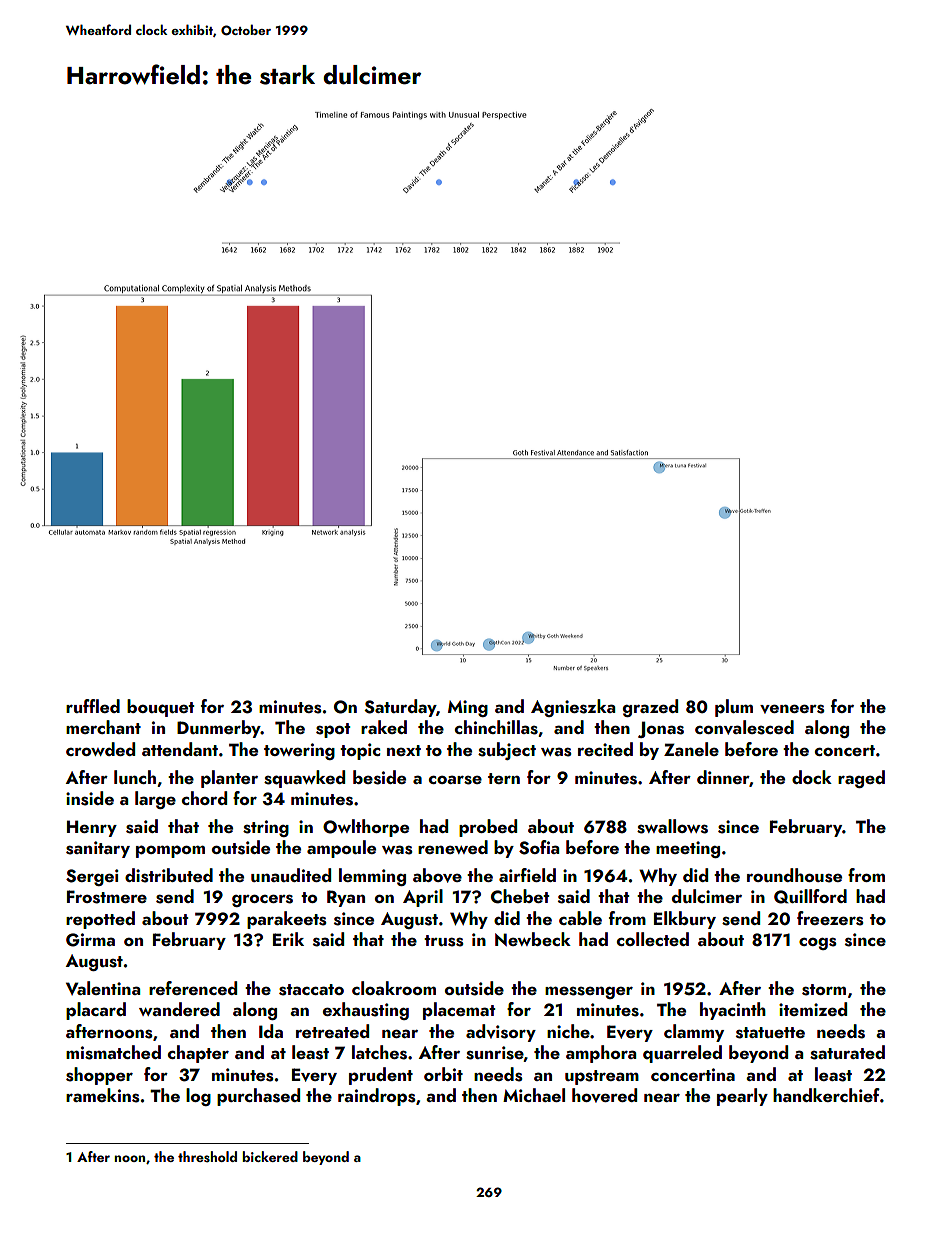  What do you see at coordinates (207, 1157) in the screenshot?
I see `threshold` at bounding box center [207, 1157].
